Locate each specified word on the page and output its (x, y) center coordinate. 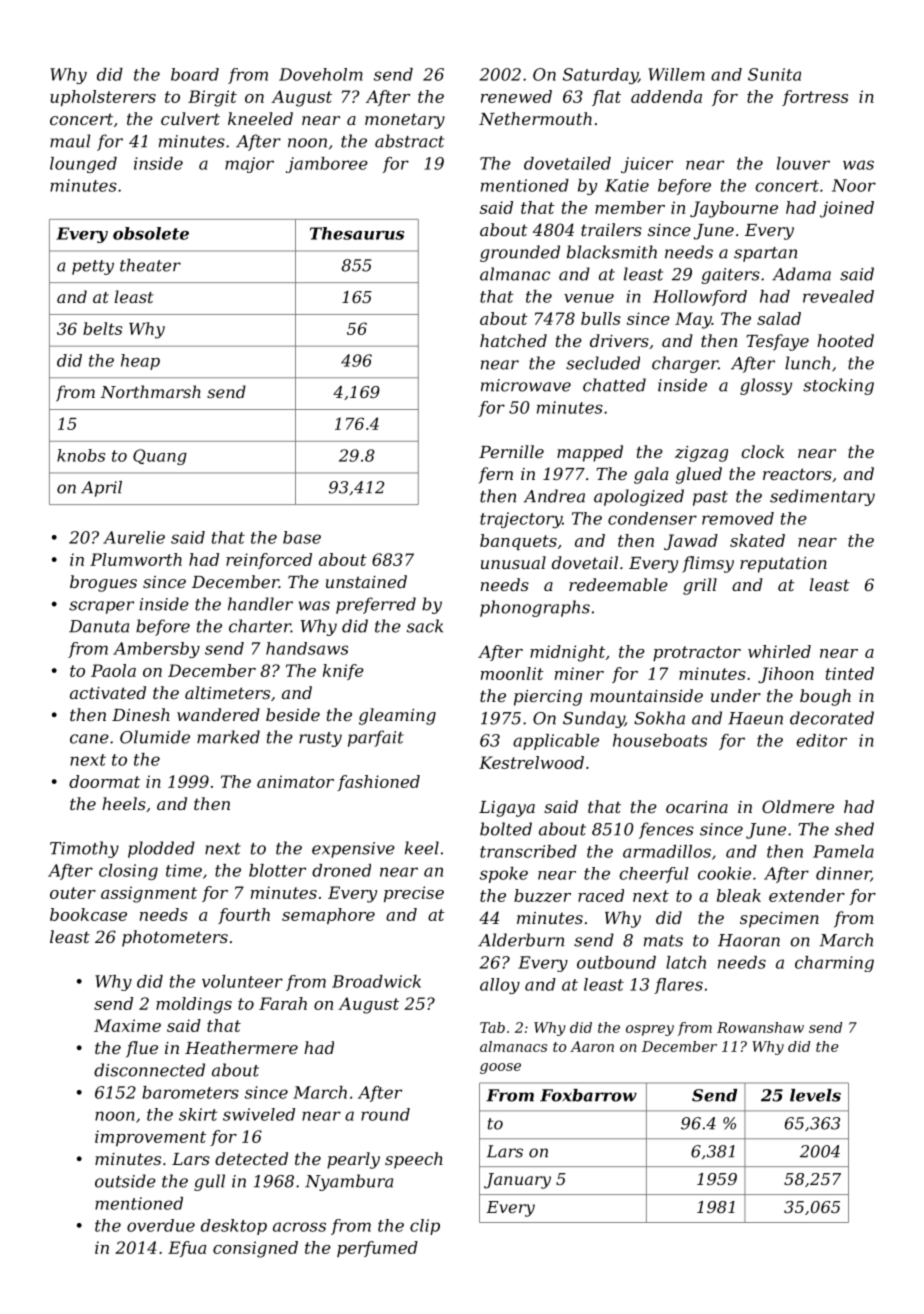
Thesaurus (357, 233)
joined (847, 209)
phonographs (535, 608)
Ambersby (156, 650)
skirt (198, 1114)
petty (93, 267)
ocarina (697, 807)
